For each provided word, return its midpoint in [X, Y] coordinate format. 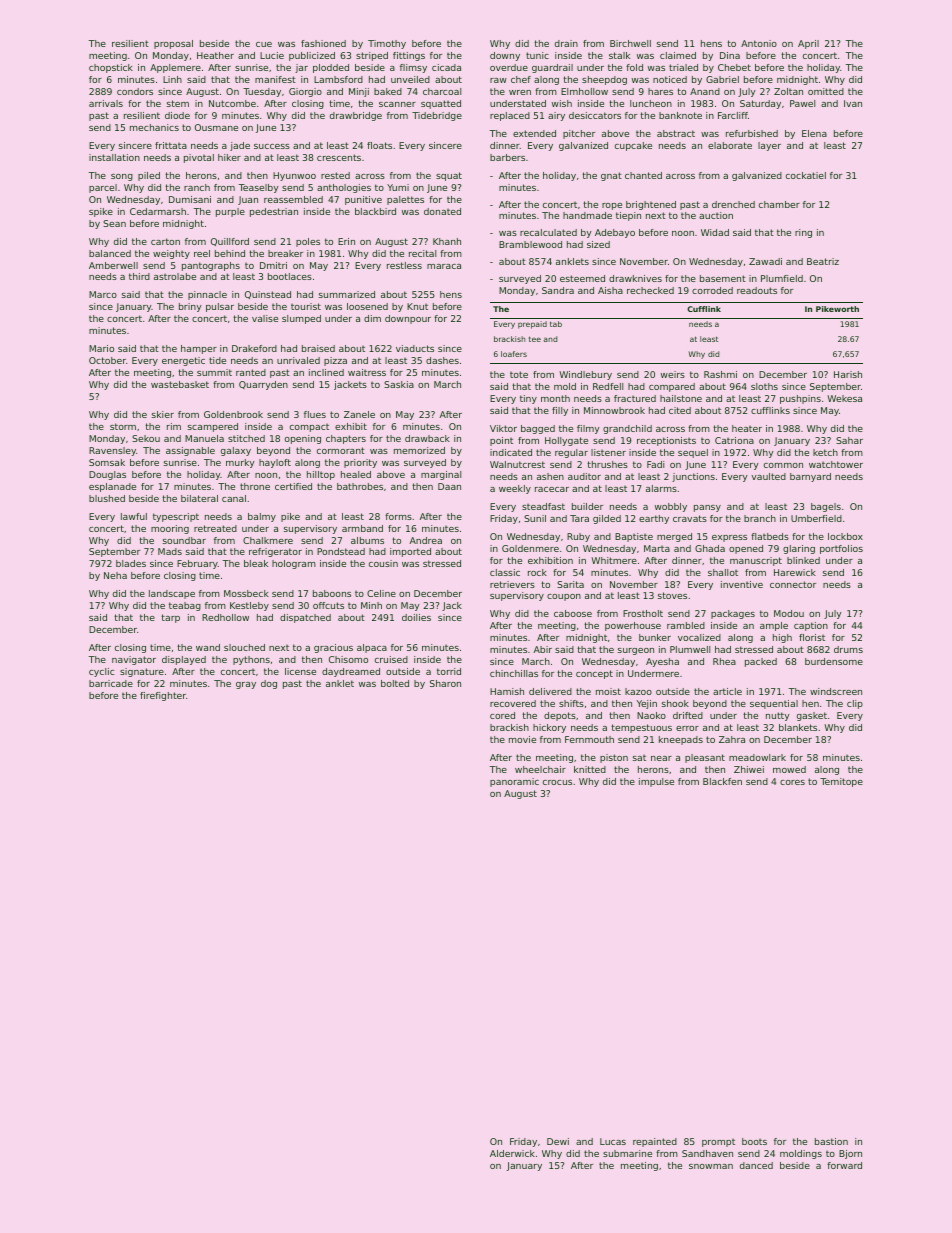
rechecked [650, 290]
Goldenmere [530, 548]
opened [746, 549]
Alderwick [512, 1153]
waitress [367, 372]
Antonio [759, 43]
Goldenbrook [233, 414]
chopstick [111, 68]
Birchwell [630, 43]
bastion [831, 1141]
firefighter [163, 696]
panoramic [514, 782]
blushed [107, 498]
